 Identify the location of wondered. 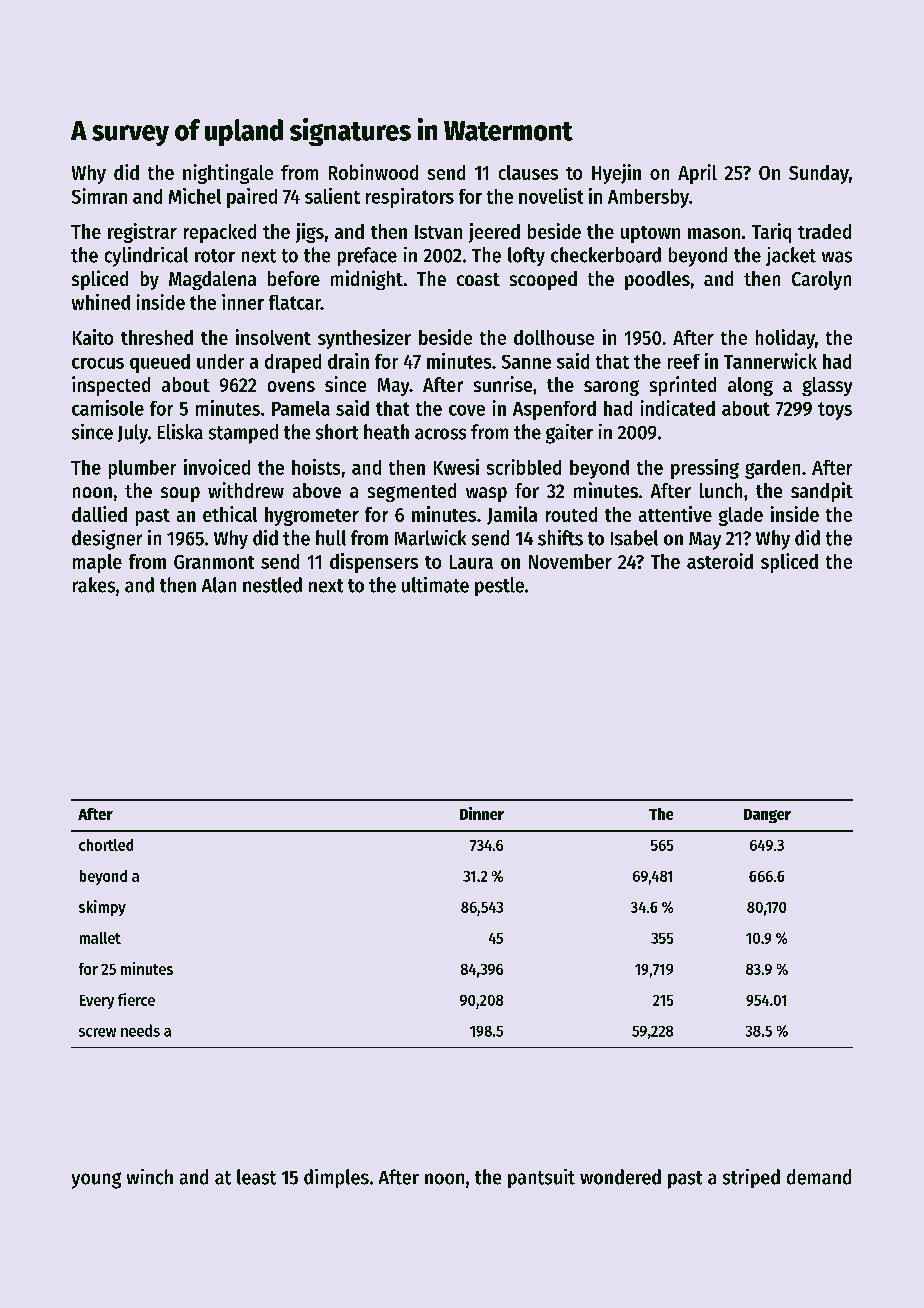
(620, 1177).
